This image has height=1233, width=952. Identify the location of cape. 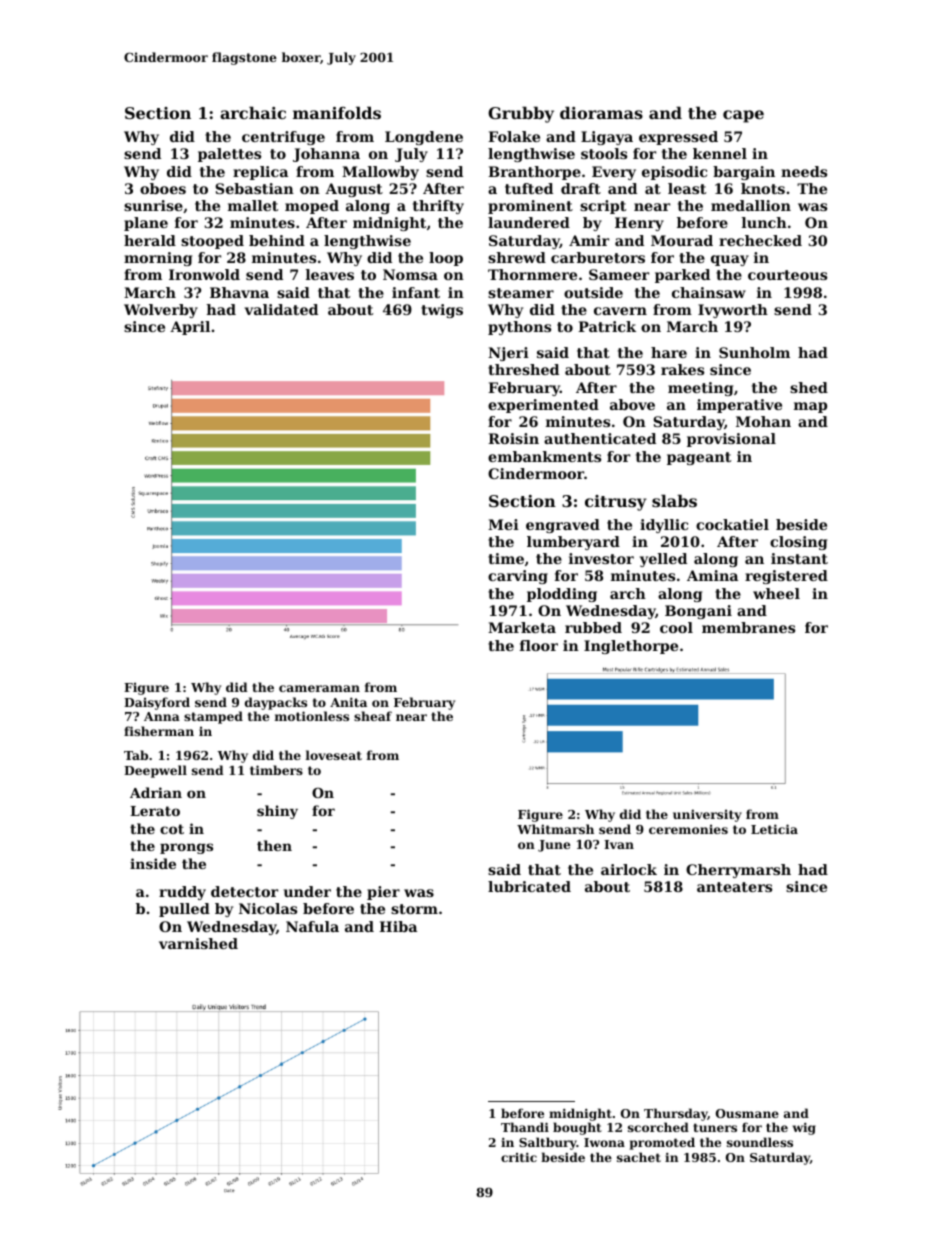
(743, 116).
